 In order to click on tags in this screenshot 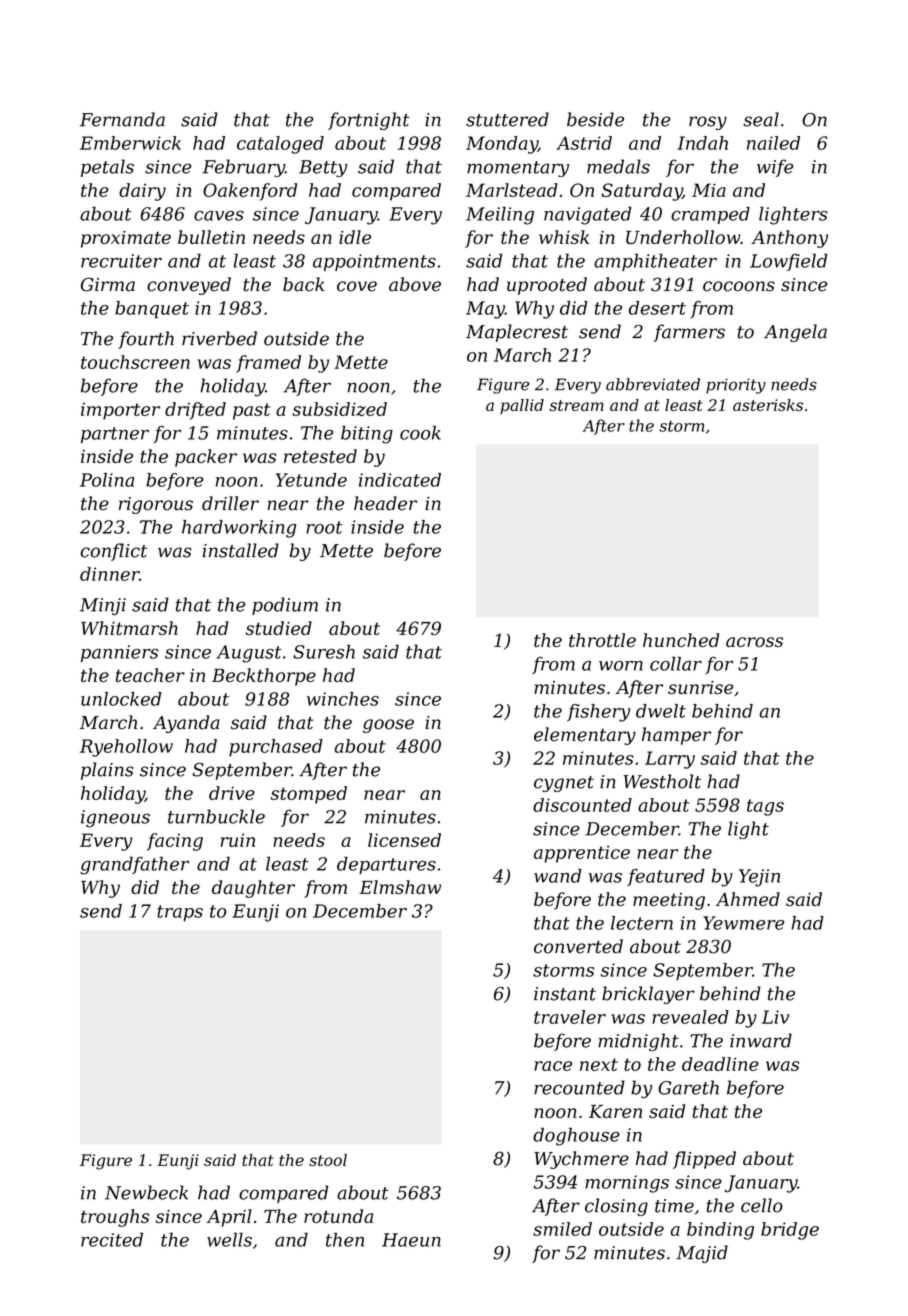, I will do `click(765, 807)`.
